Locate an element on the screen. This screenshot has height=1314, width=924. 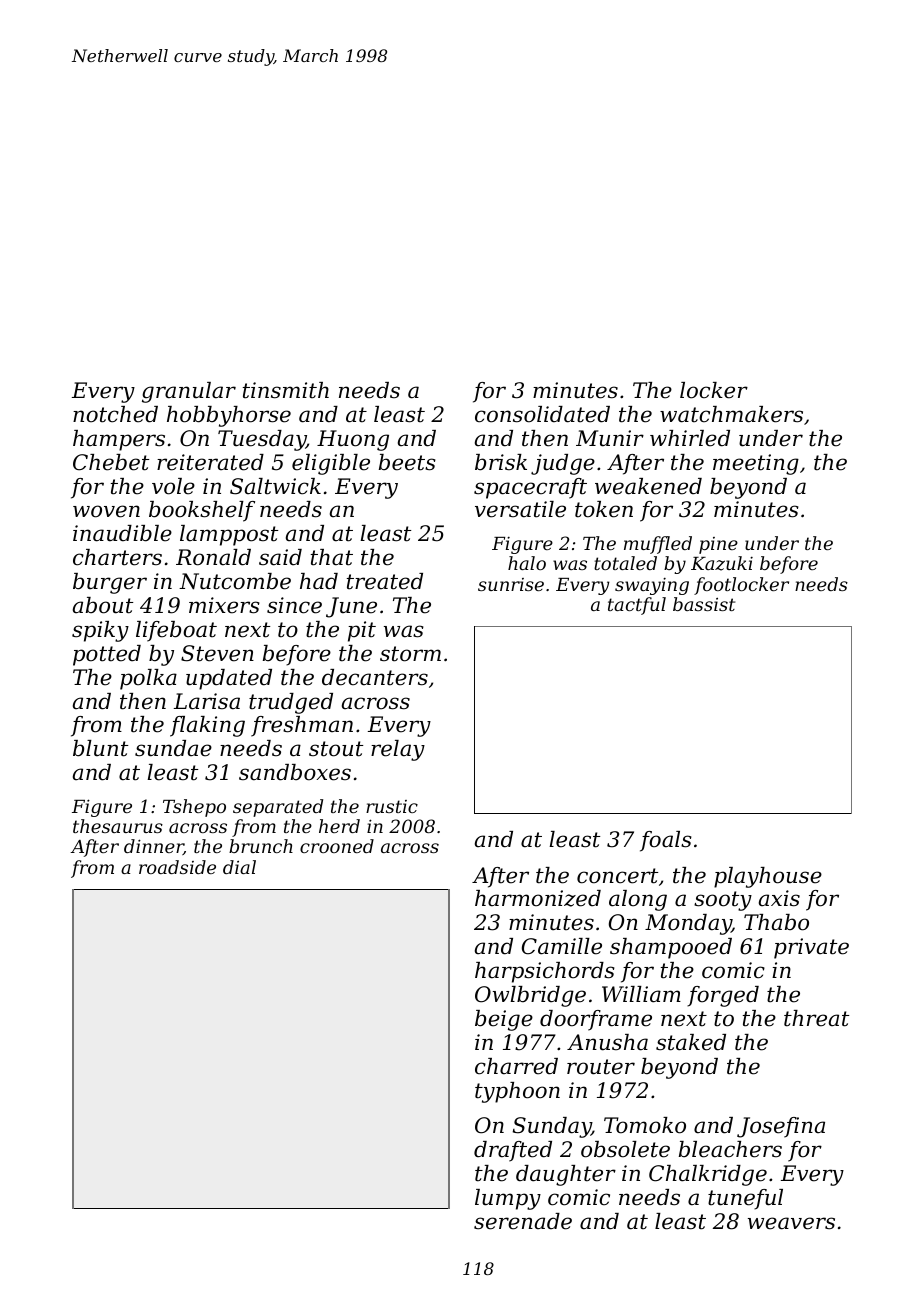
dial is located at coordinates (239, 867).
